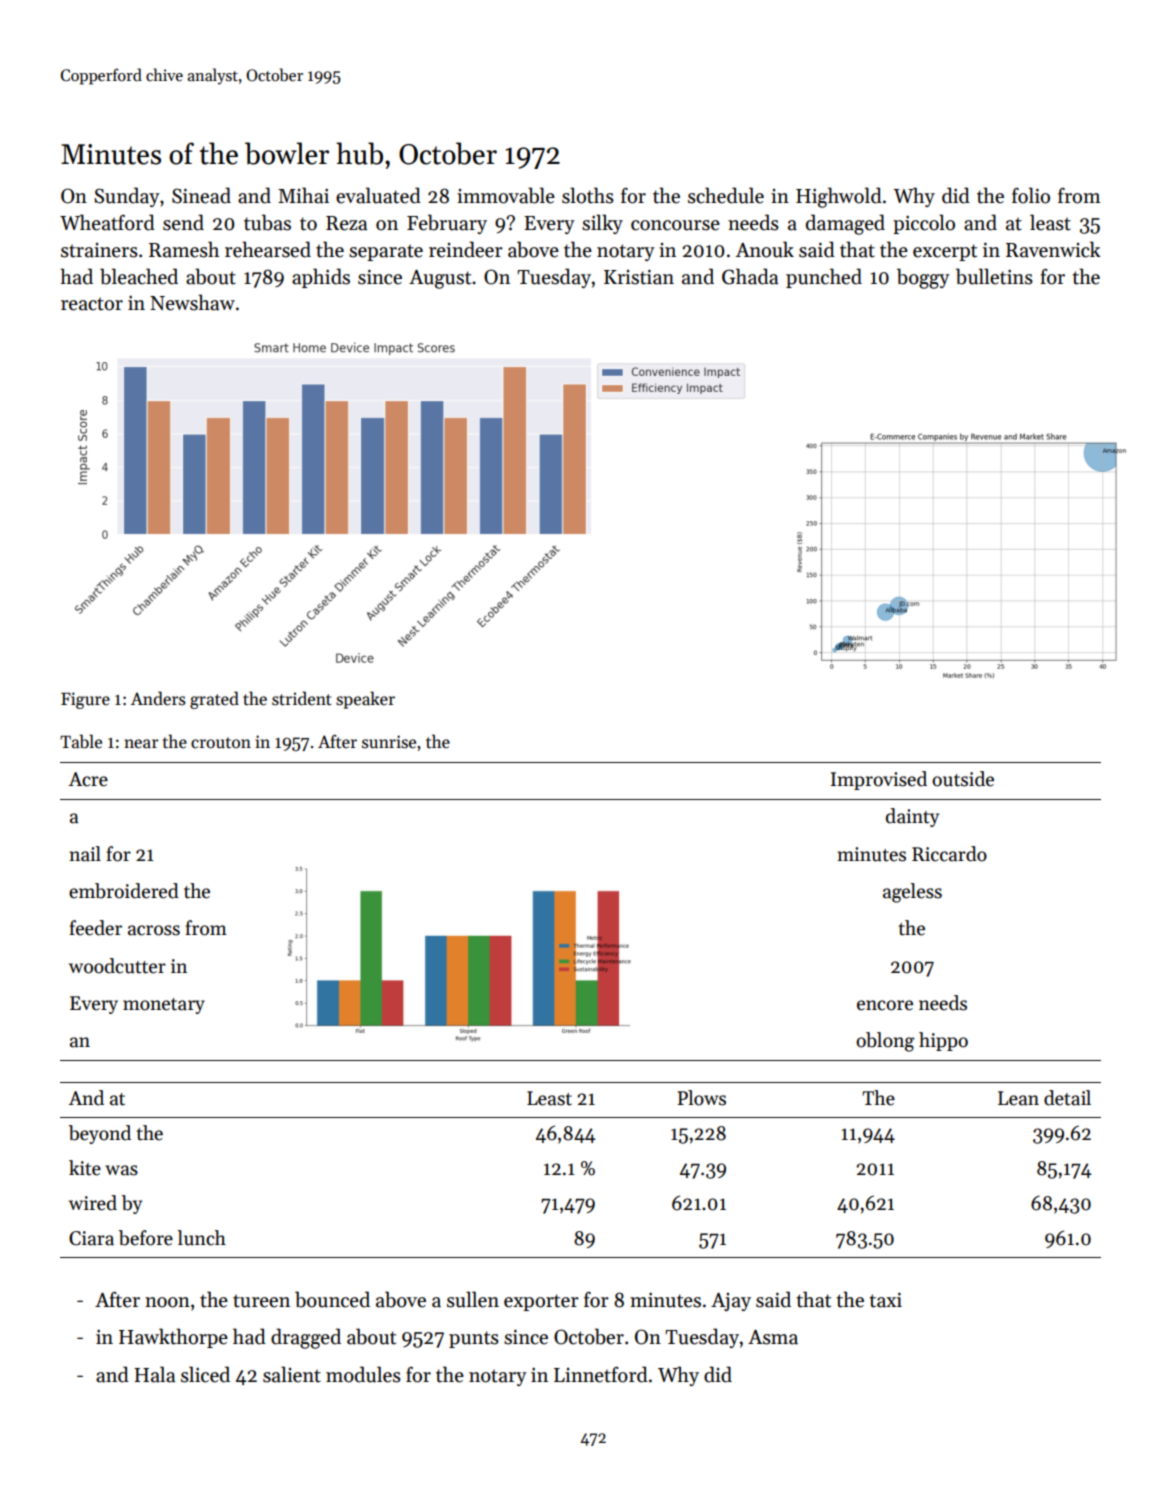 This page has width=1161, height=1503. What do you see at coordinates (923, 278) in the page?
I see `boggy` at bounding box center [923, 278].
